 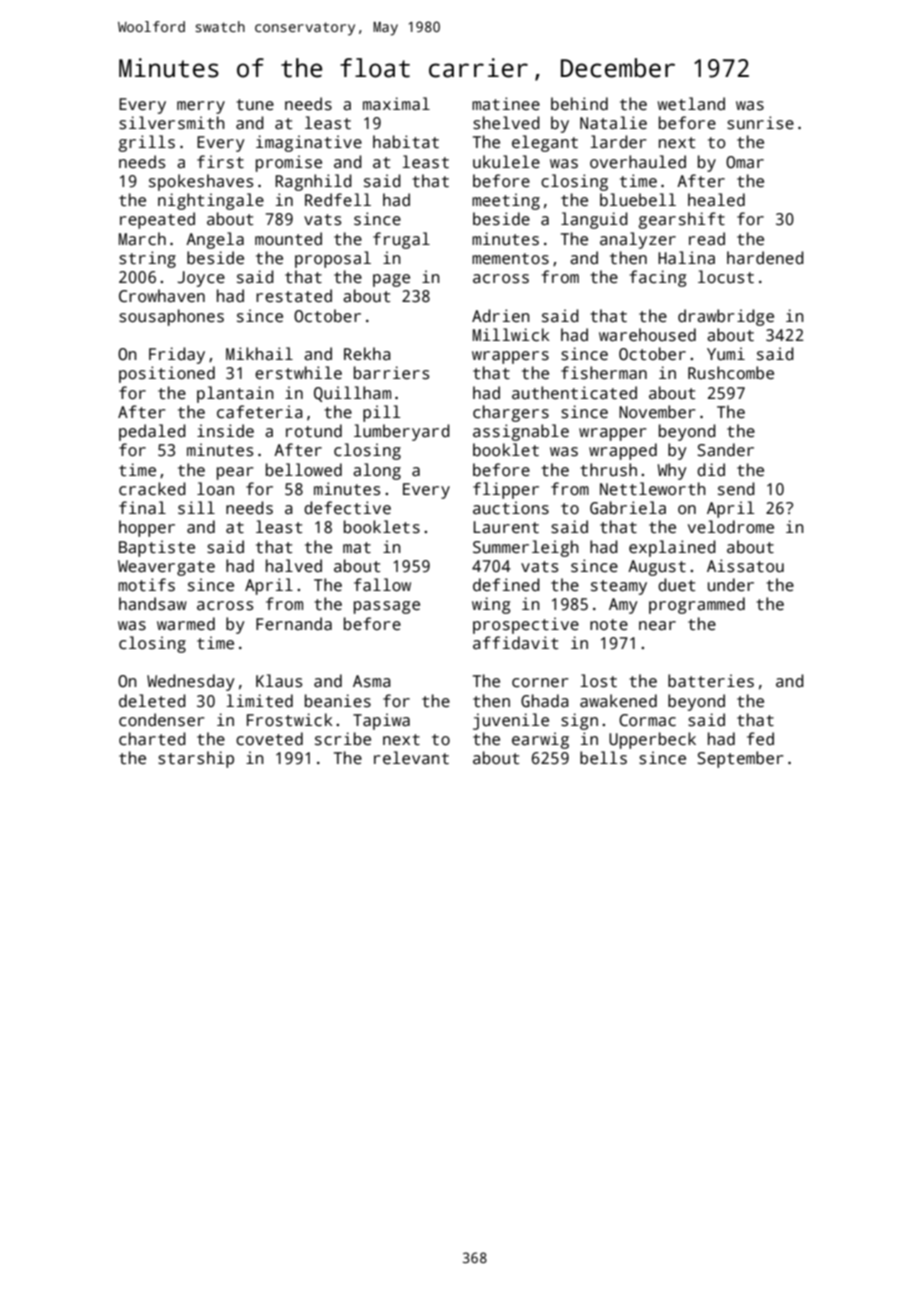 I want to click on spokeshaves, so click(x=201, y=182).
